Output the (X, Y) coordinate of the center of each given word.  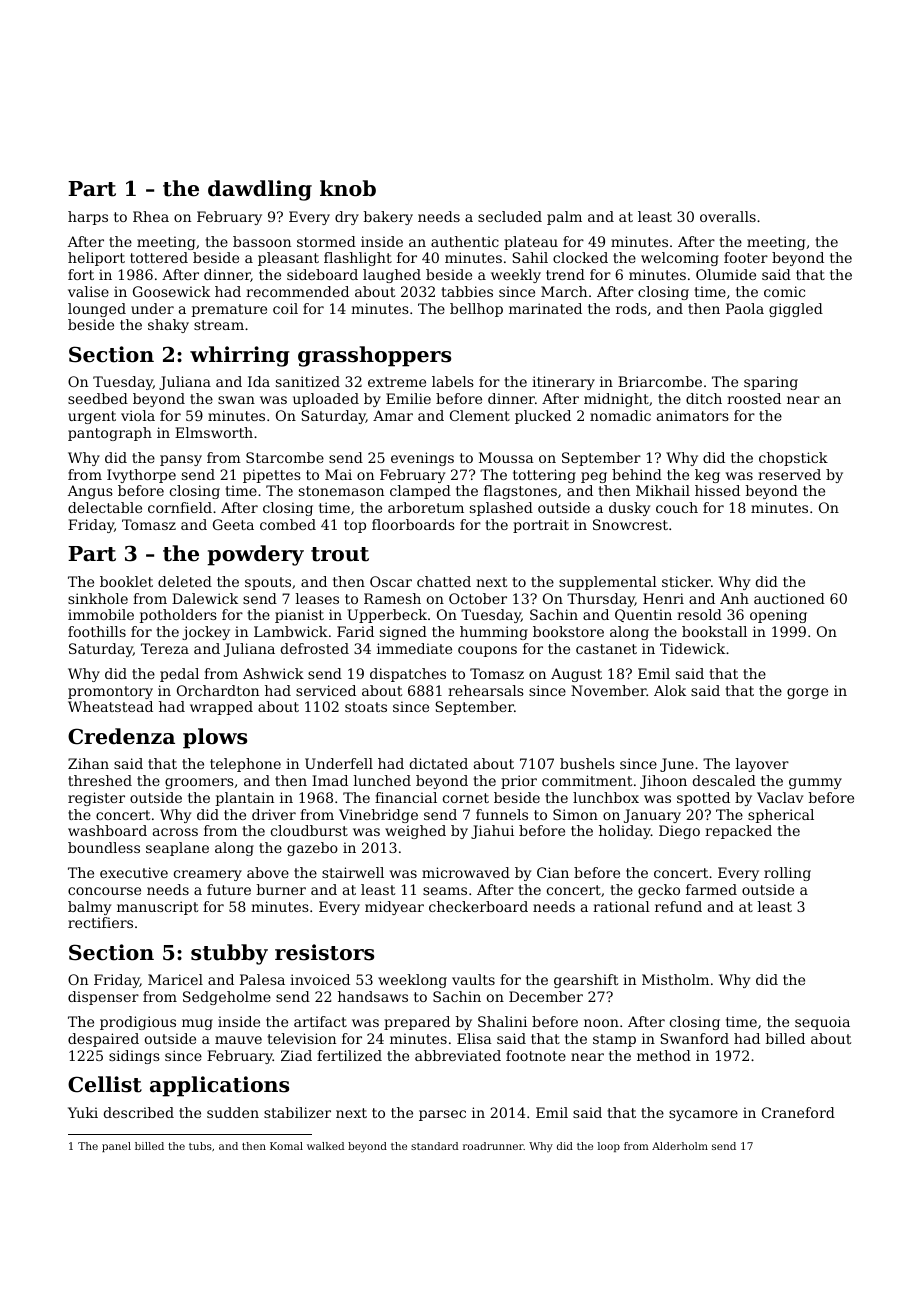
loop (609, 1147)
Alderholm (680, 1146)
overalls (728, 216)
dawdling (260, 190)
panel (116, 1147)
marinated (545, 308)
